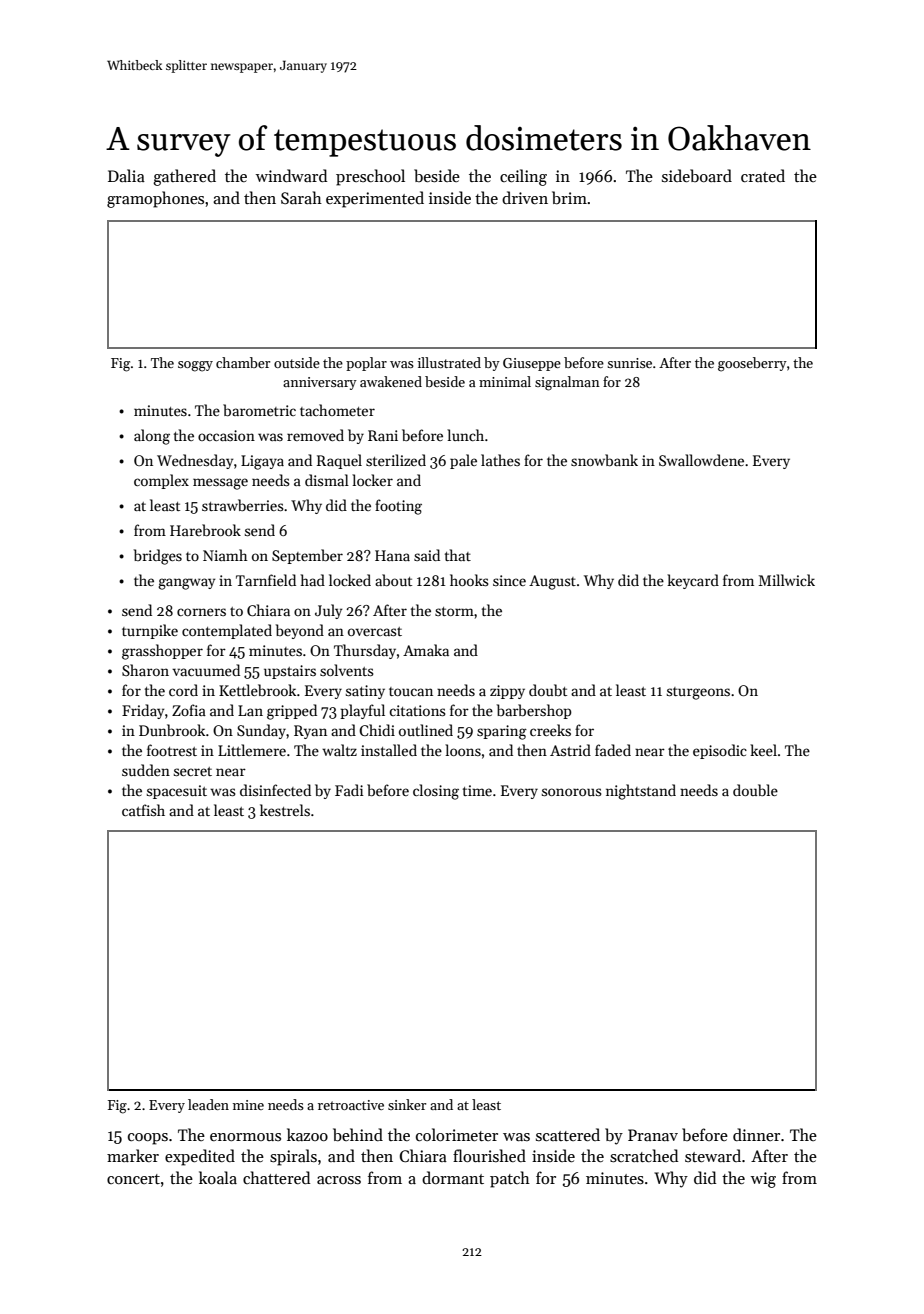 The width and height of the screenshot is (924, 1314). I want to click on preschool, so click(370, 177).
